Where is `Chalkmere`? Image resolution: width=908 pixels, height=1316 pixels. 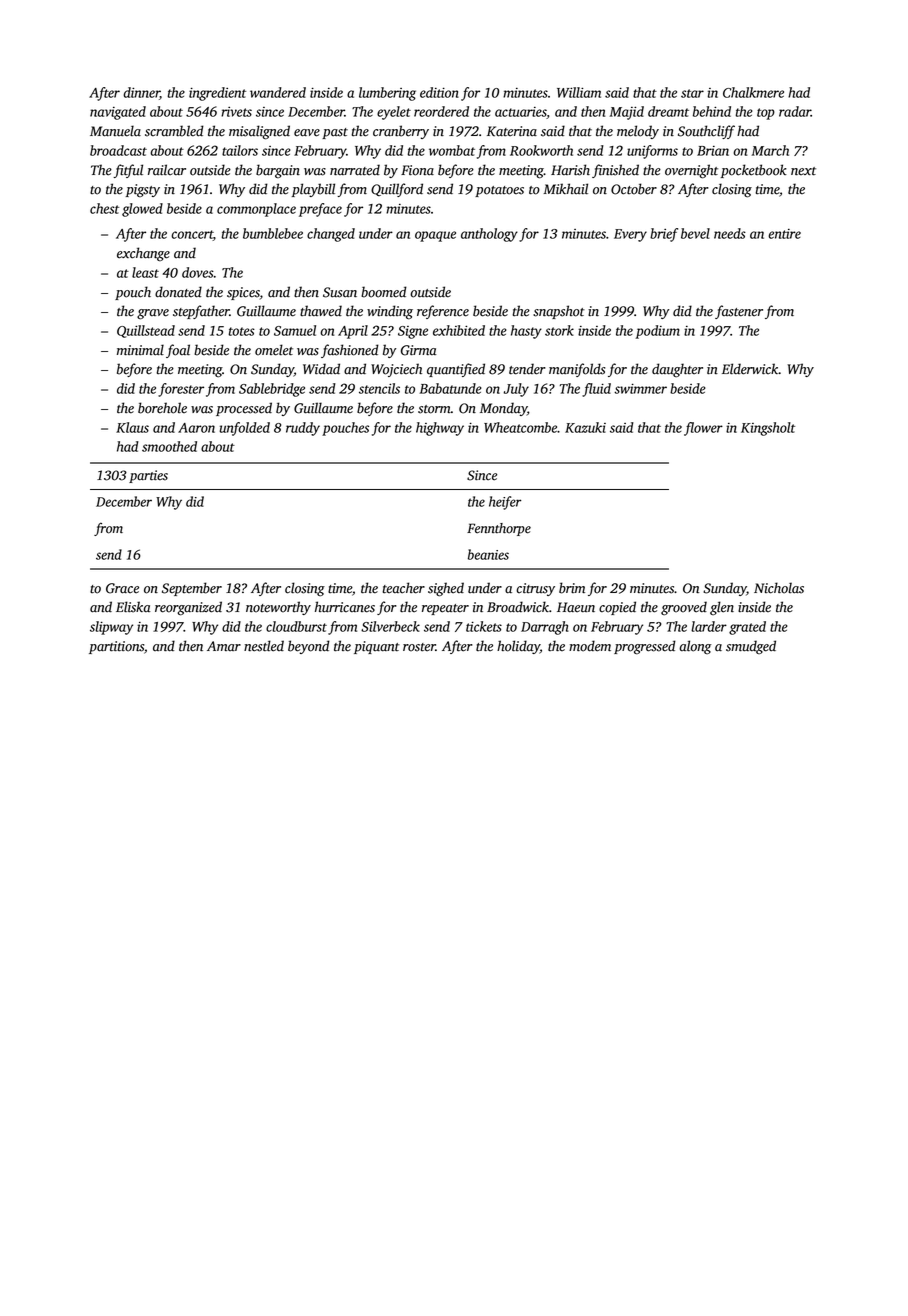 Chalkmere is located at coordinates (753, 92).
